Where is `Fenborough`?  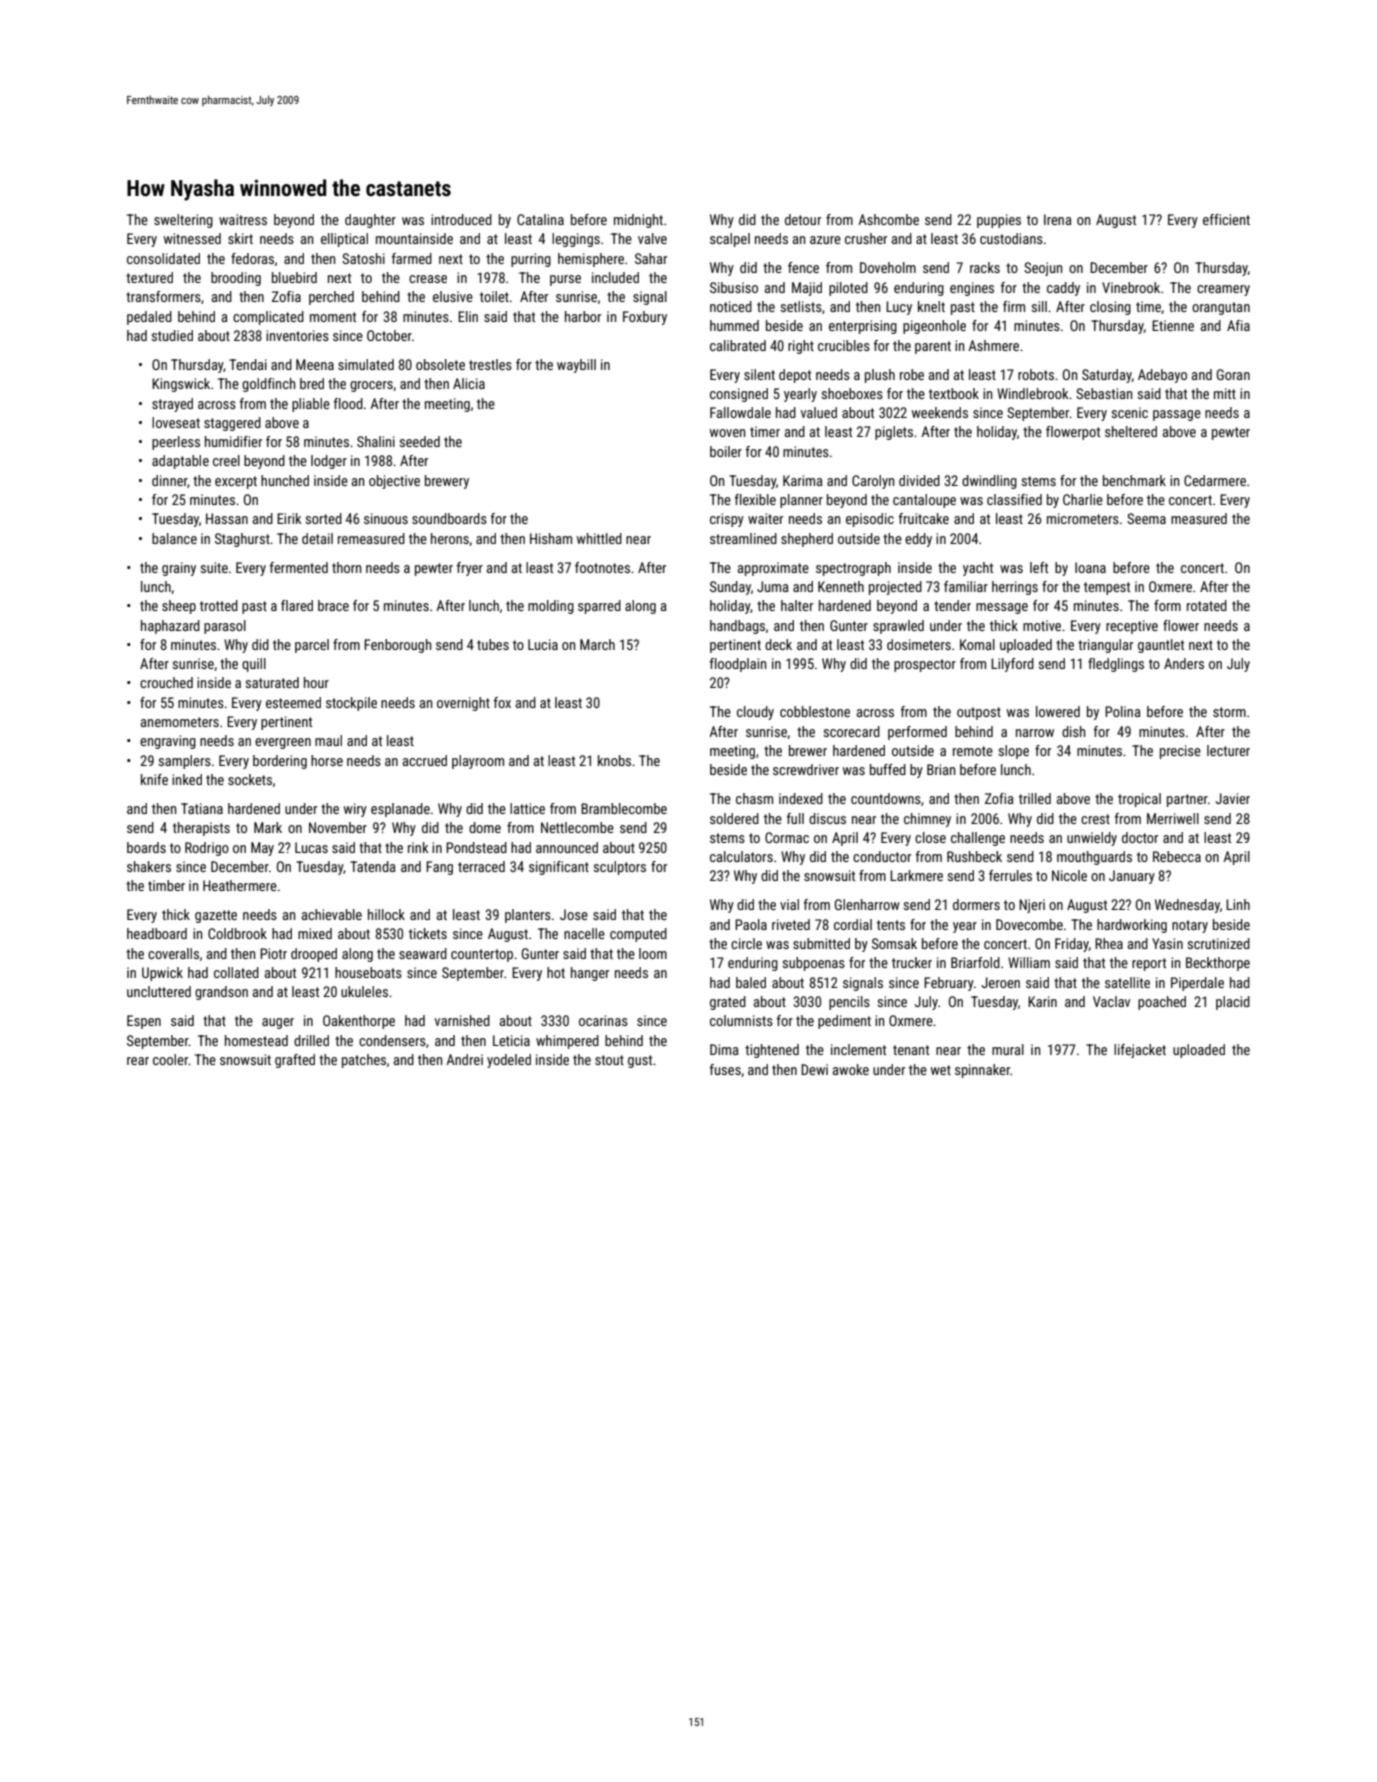 Fenborough is located at coordinates (397, 646).
